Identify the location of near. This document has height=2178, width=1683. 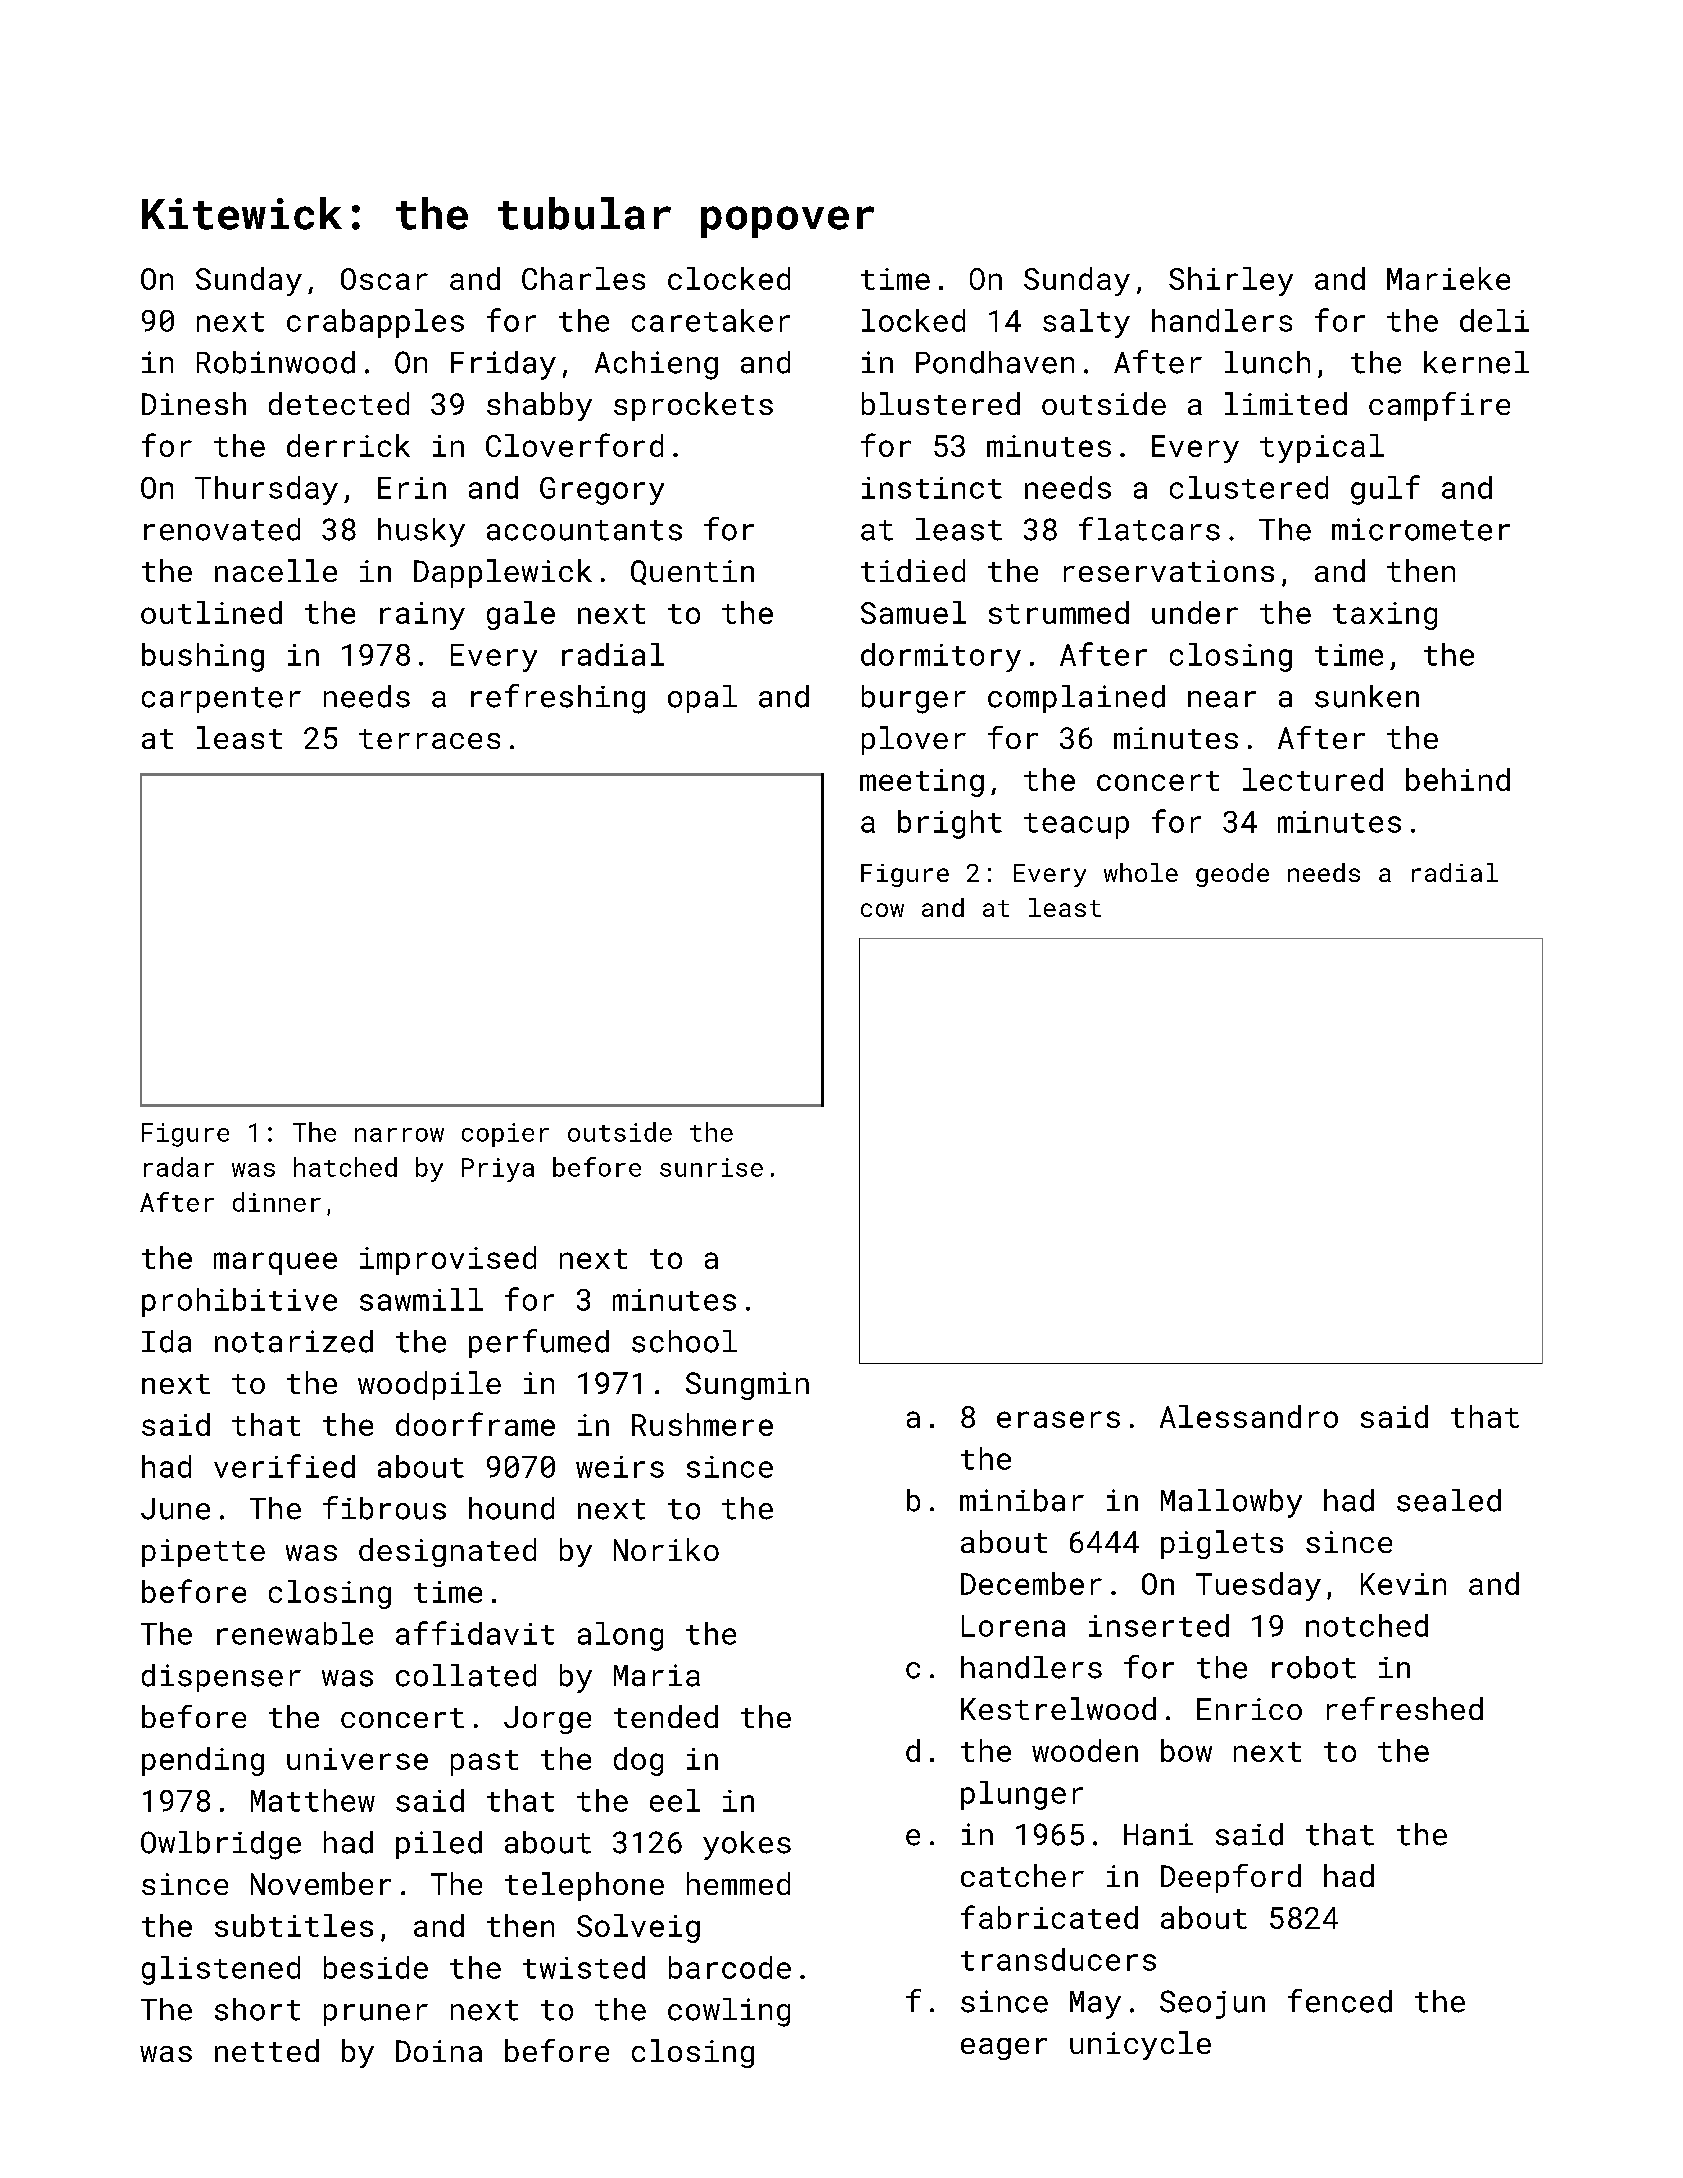
(1222, 699).
